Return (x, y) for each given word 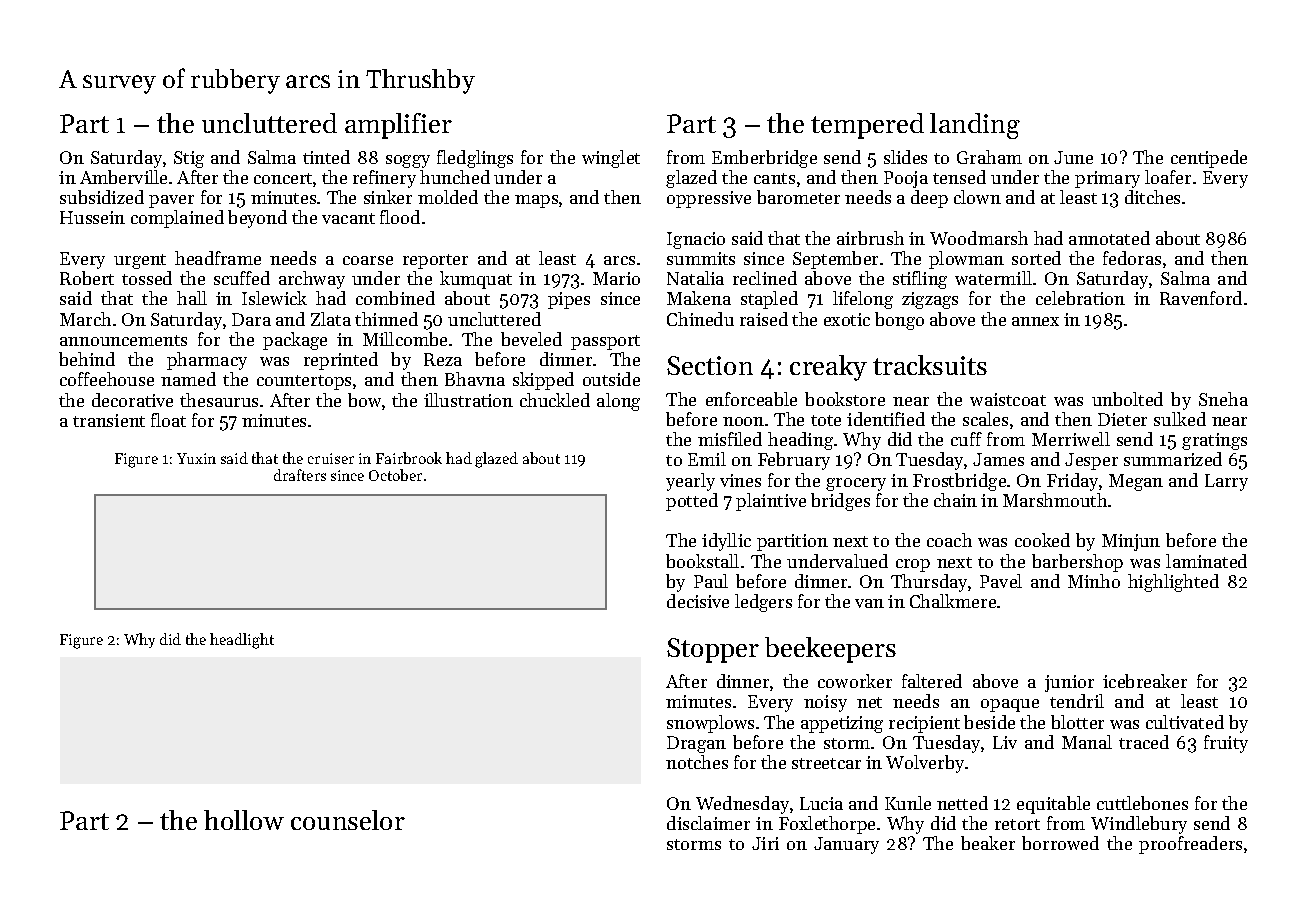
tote (826, 420)
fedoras (1132, 258)
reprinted (341, 361)
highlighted (1173, 583)
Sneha (1223, 399)
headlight (242, 641)
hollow (244, 820)
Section (710, 365)
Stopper (713, 650)
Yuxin (196, 458)
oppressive (709, 199)
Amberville (123, 177)
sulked (1180, 419)
